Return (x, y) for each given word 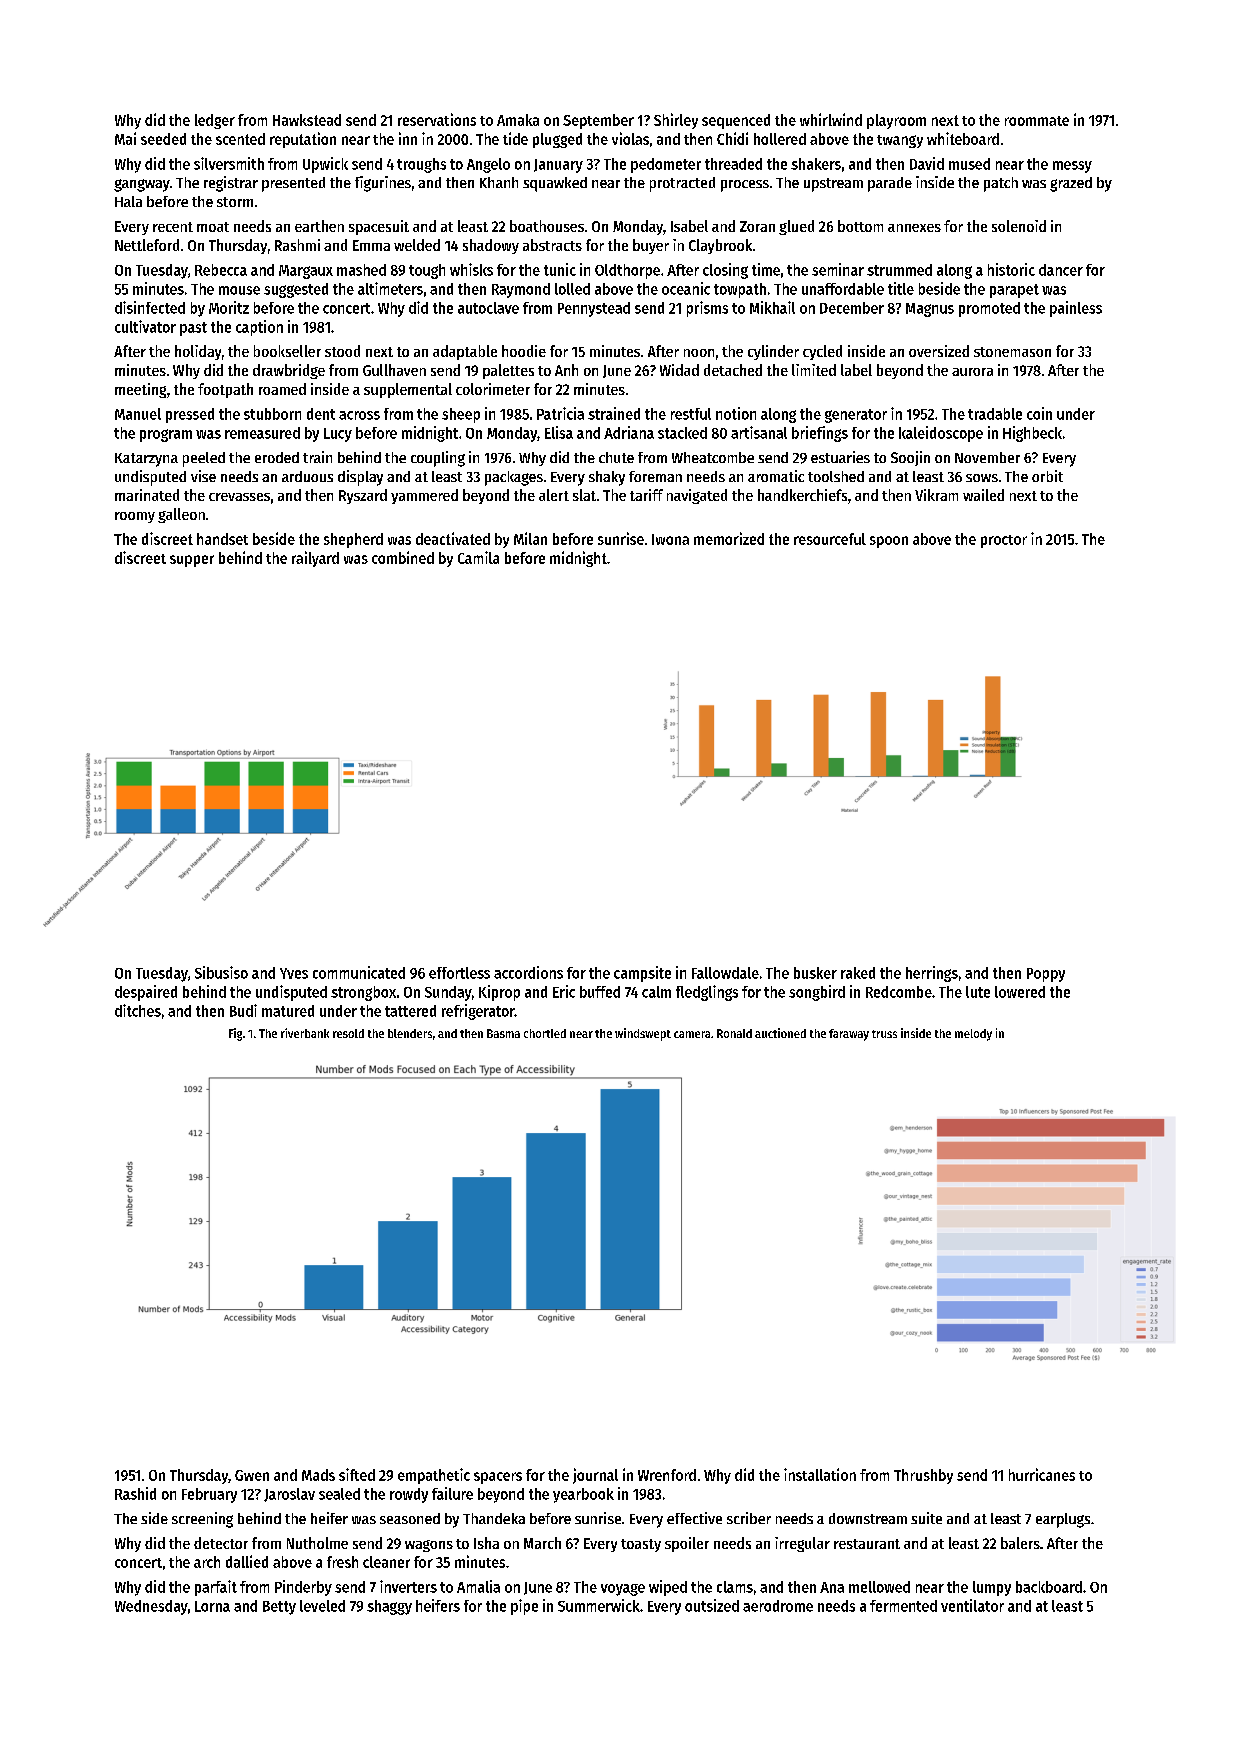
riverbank (305, 1033)
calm (656, 992)
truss (884, 1034)
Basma (503, 1033)
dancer (1061, 270)
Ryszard (363, 496)
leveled (322, 1606)
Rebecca (221, 270)
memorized (729, 538)
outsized (712, 1605)
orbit (1047, 476)
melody (973, 1035)
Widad (679, 370)
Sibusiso (221, 972)
